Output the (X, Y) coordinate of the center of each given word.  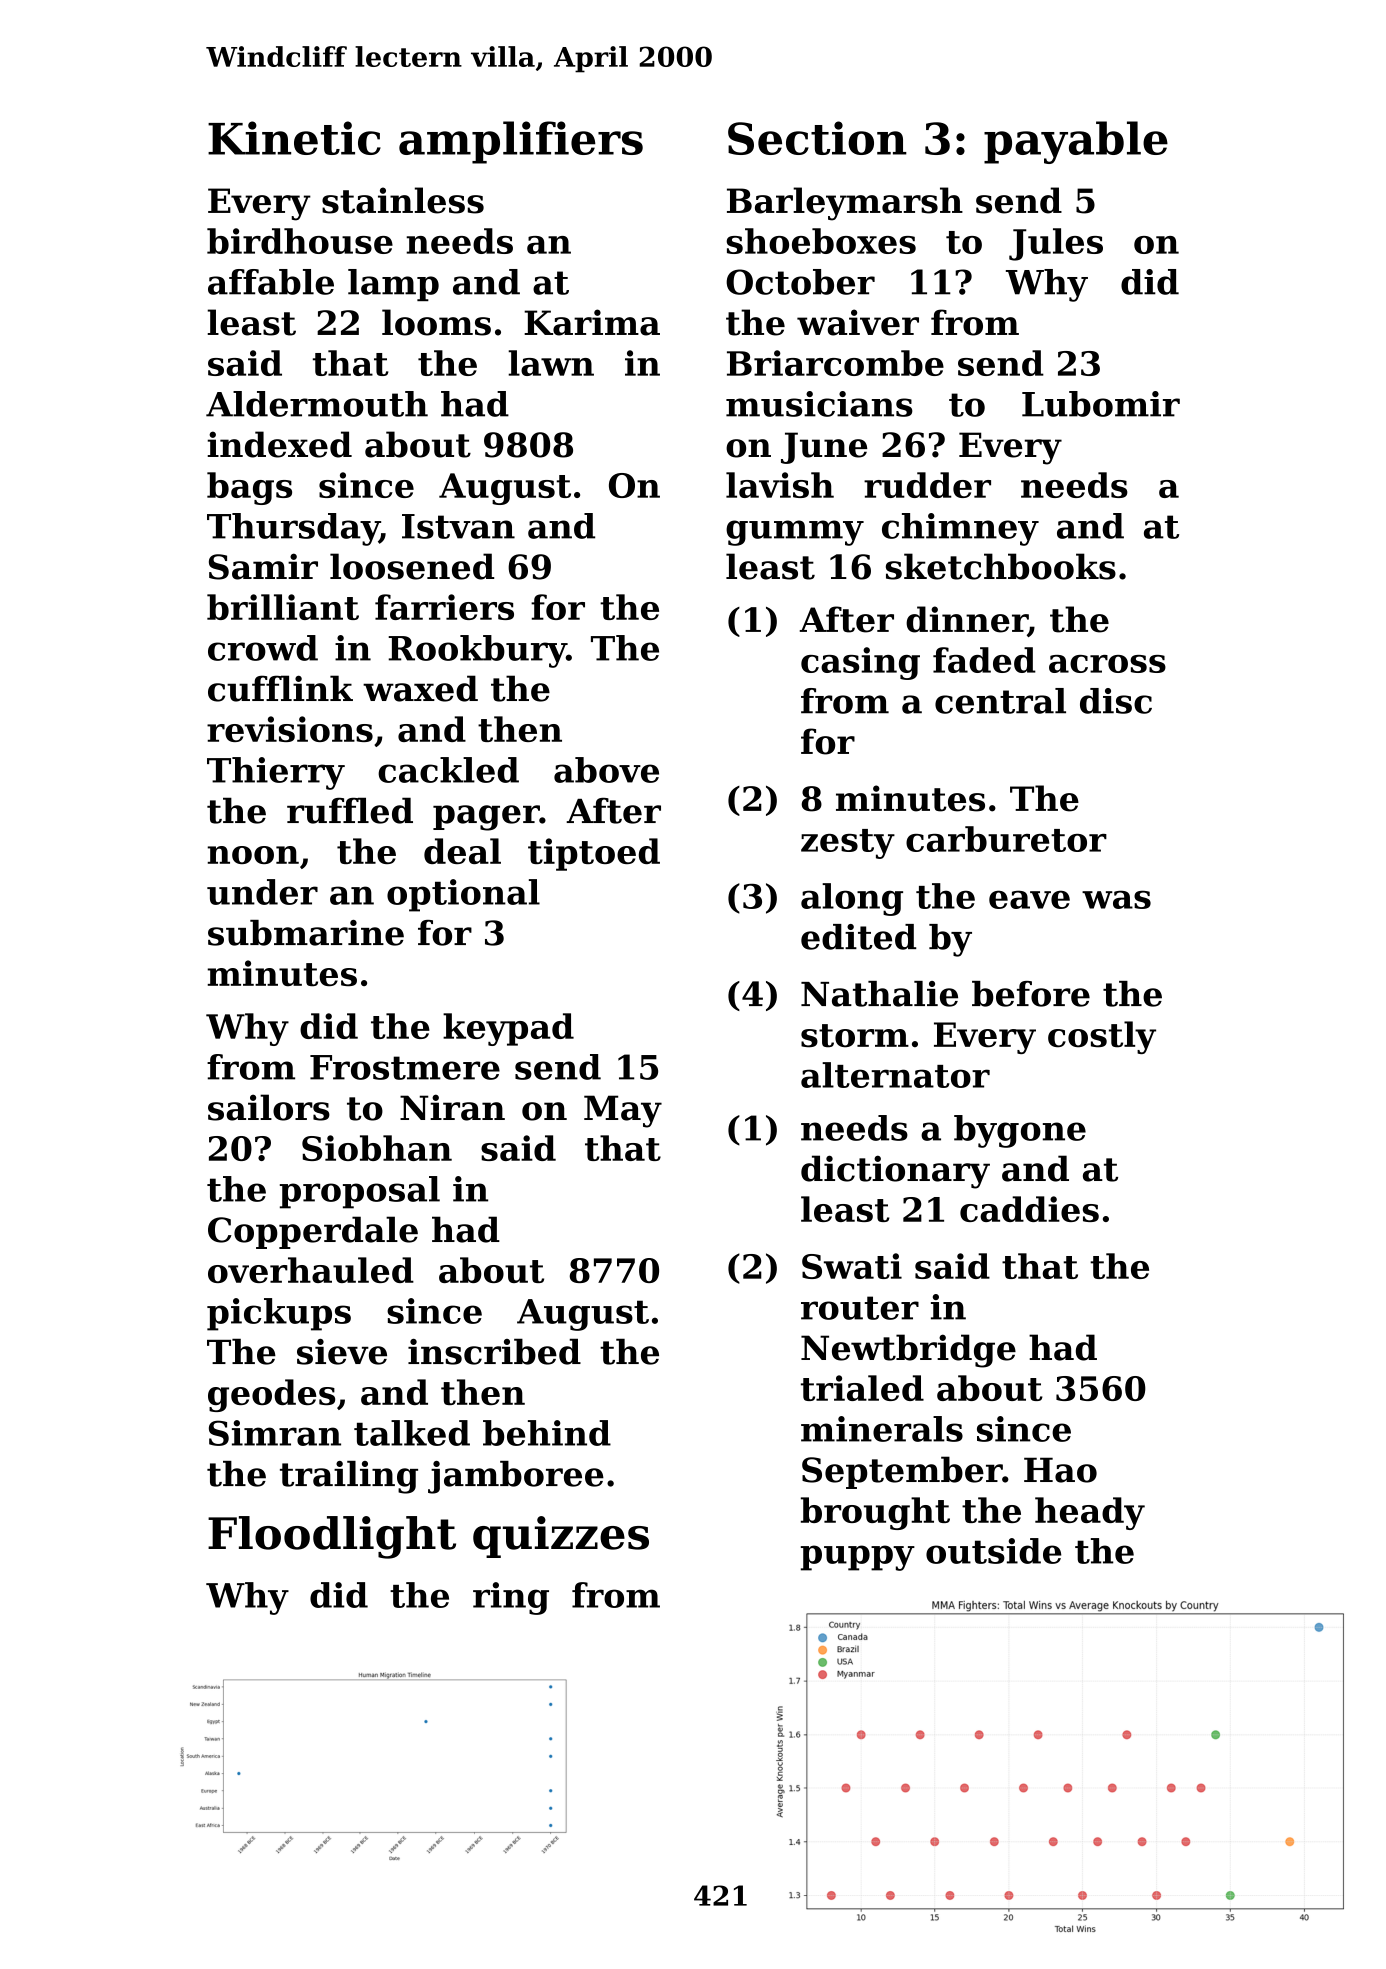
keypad (508, 1029)
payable (1076, 142)
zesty (848, 844)
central (1000, 701)
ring (511, 1598)
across (1107, 664)
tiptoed (594, 854)
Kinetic (294, 138)
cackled (448, 770)
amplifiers (521, 142)
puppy (858, 1558)
